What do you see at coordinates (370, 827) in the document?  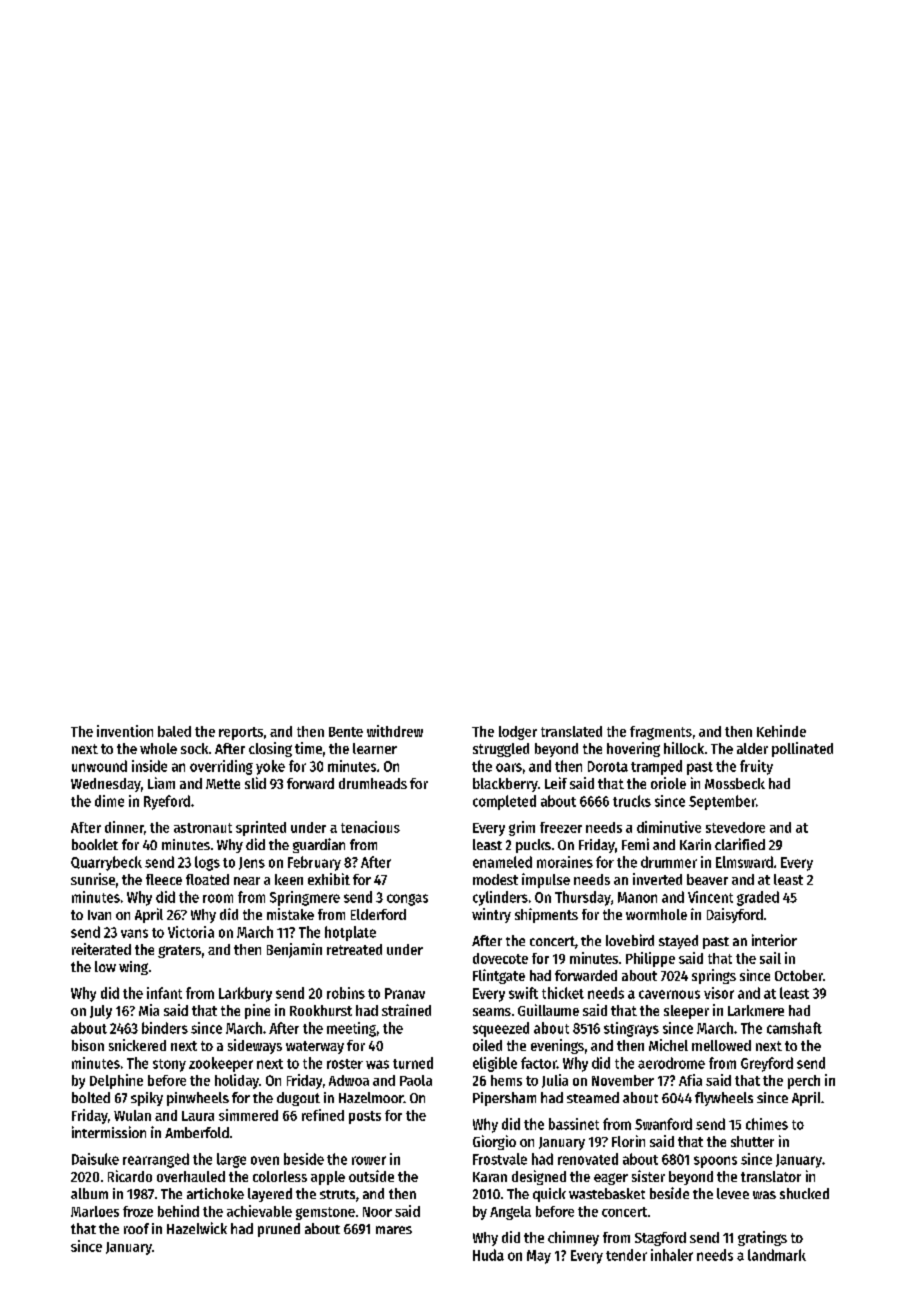 I see `tenacious` at bounding box center [370, 827].
